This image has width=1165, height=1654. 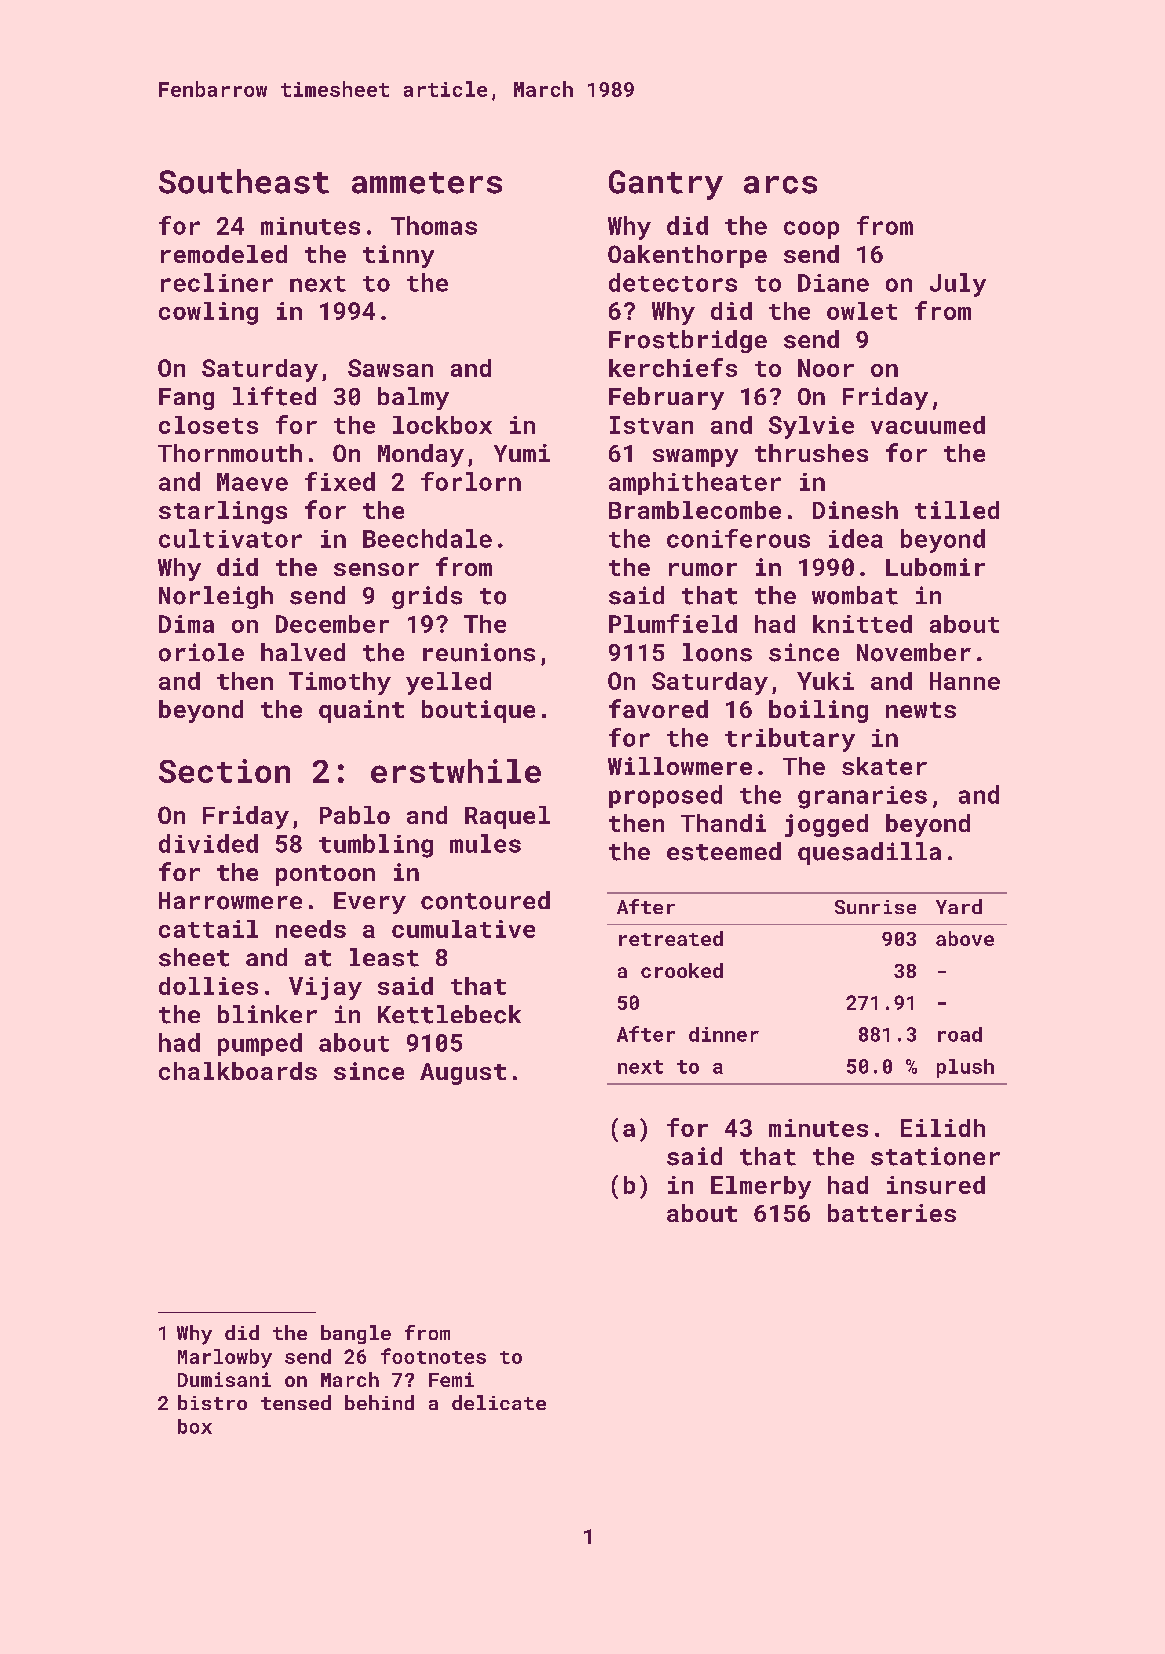 What do you see at coordinates (892, 1213) in the image?
I see `batteries` at bounding box center [892, 1213].
